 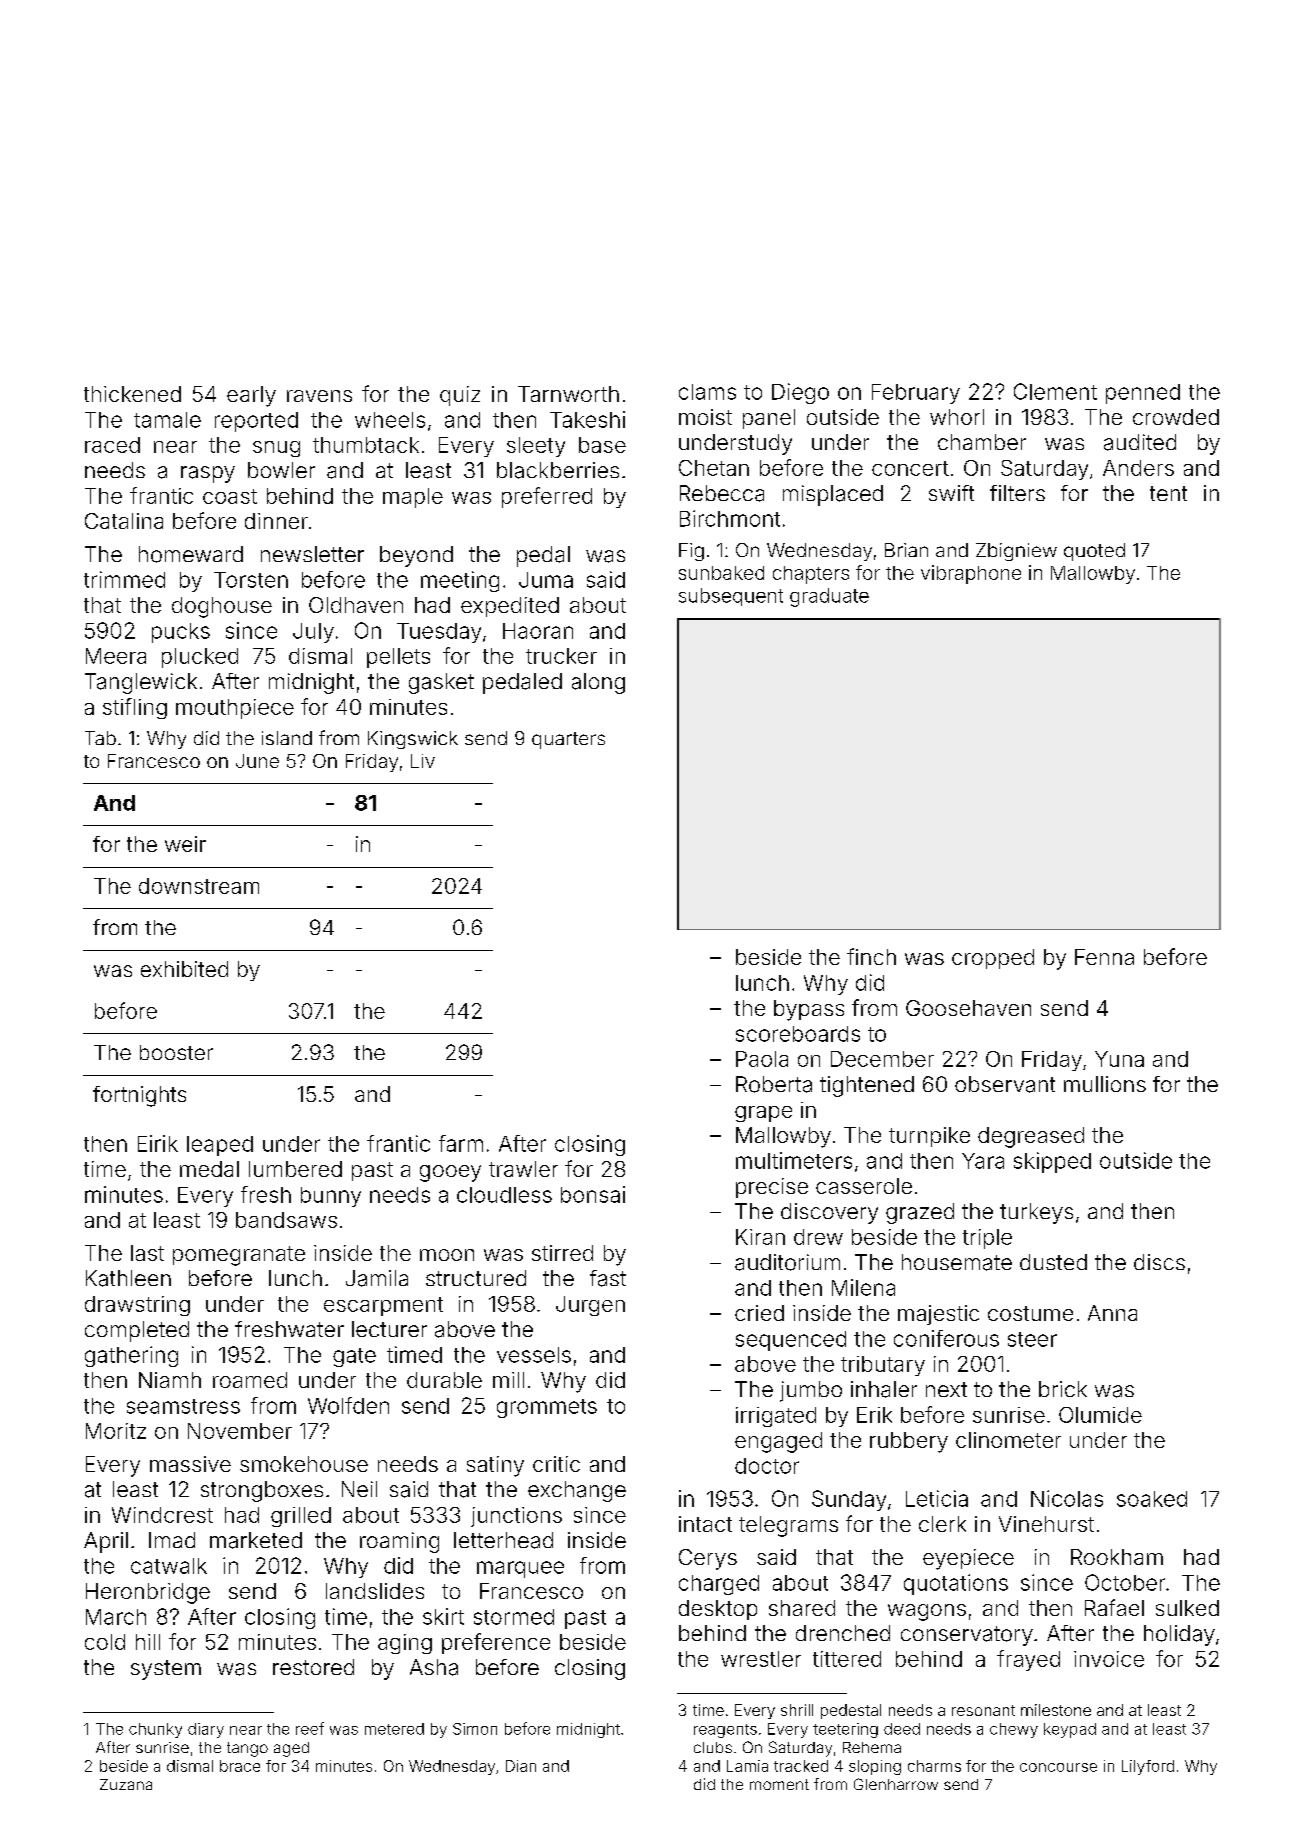 What do you see at coordinates (1138, 468) in the screenshot?
I see `Anders` at bounding box center [1138, 468].
